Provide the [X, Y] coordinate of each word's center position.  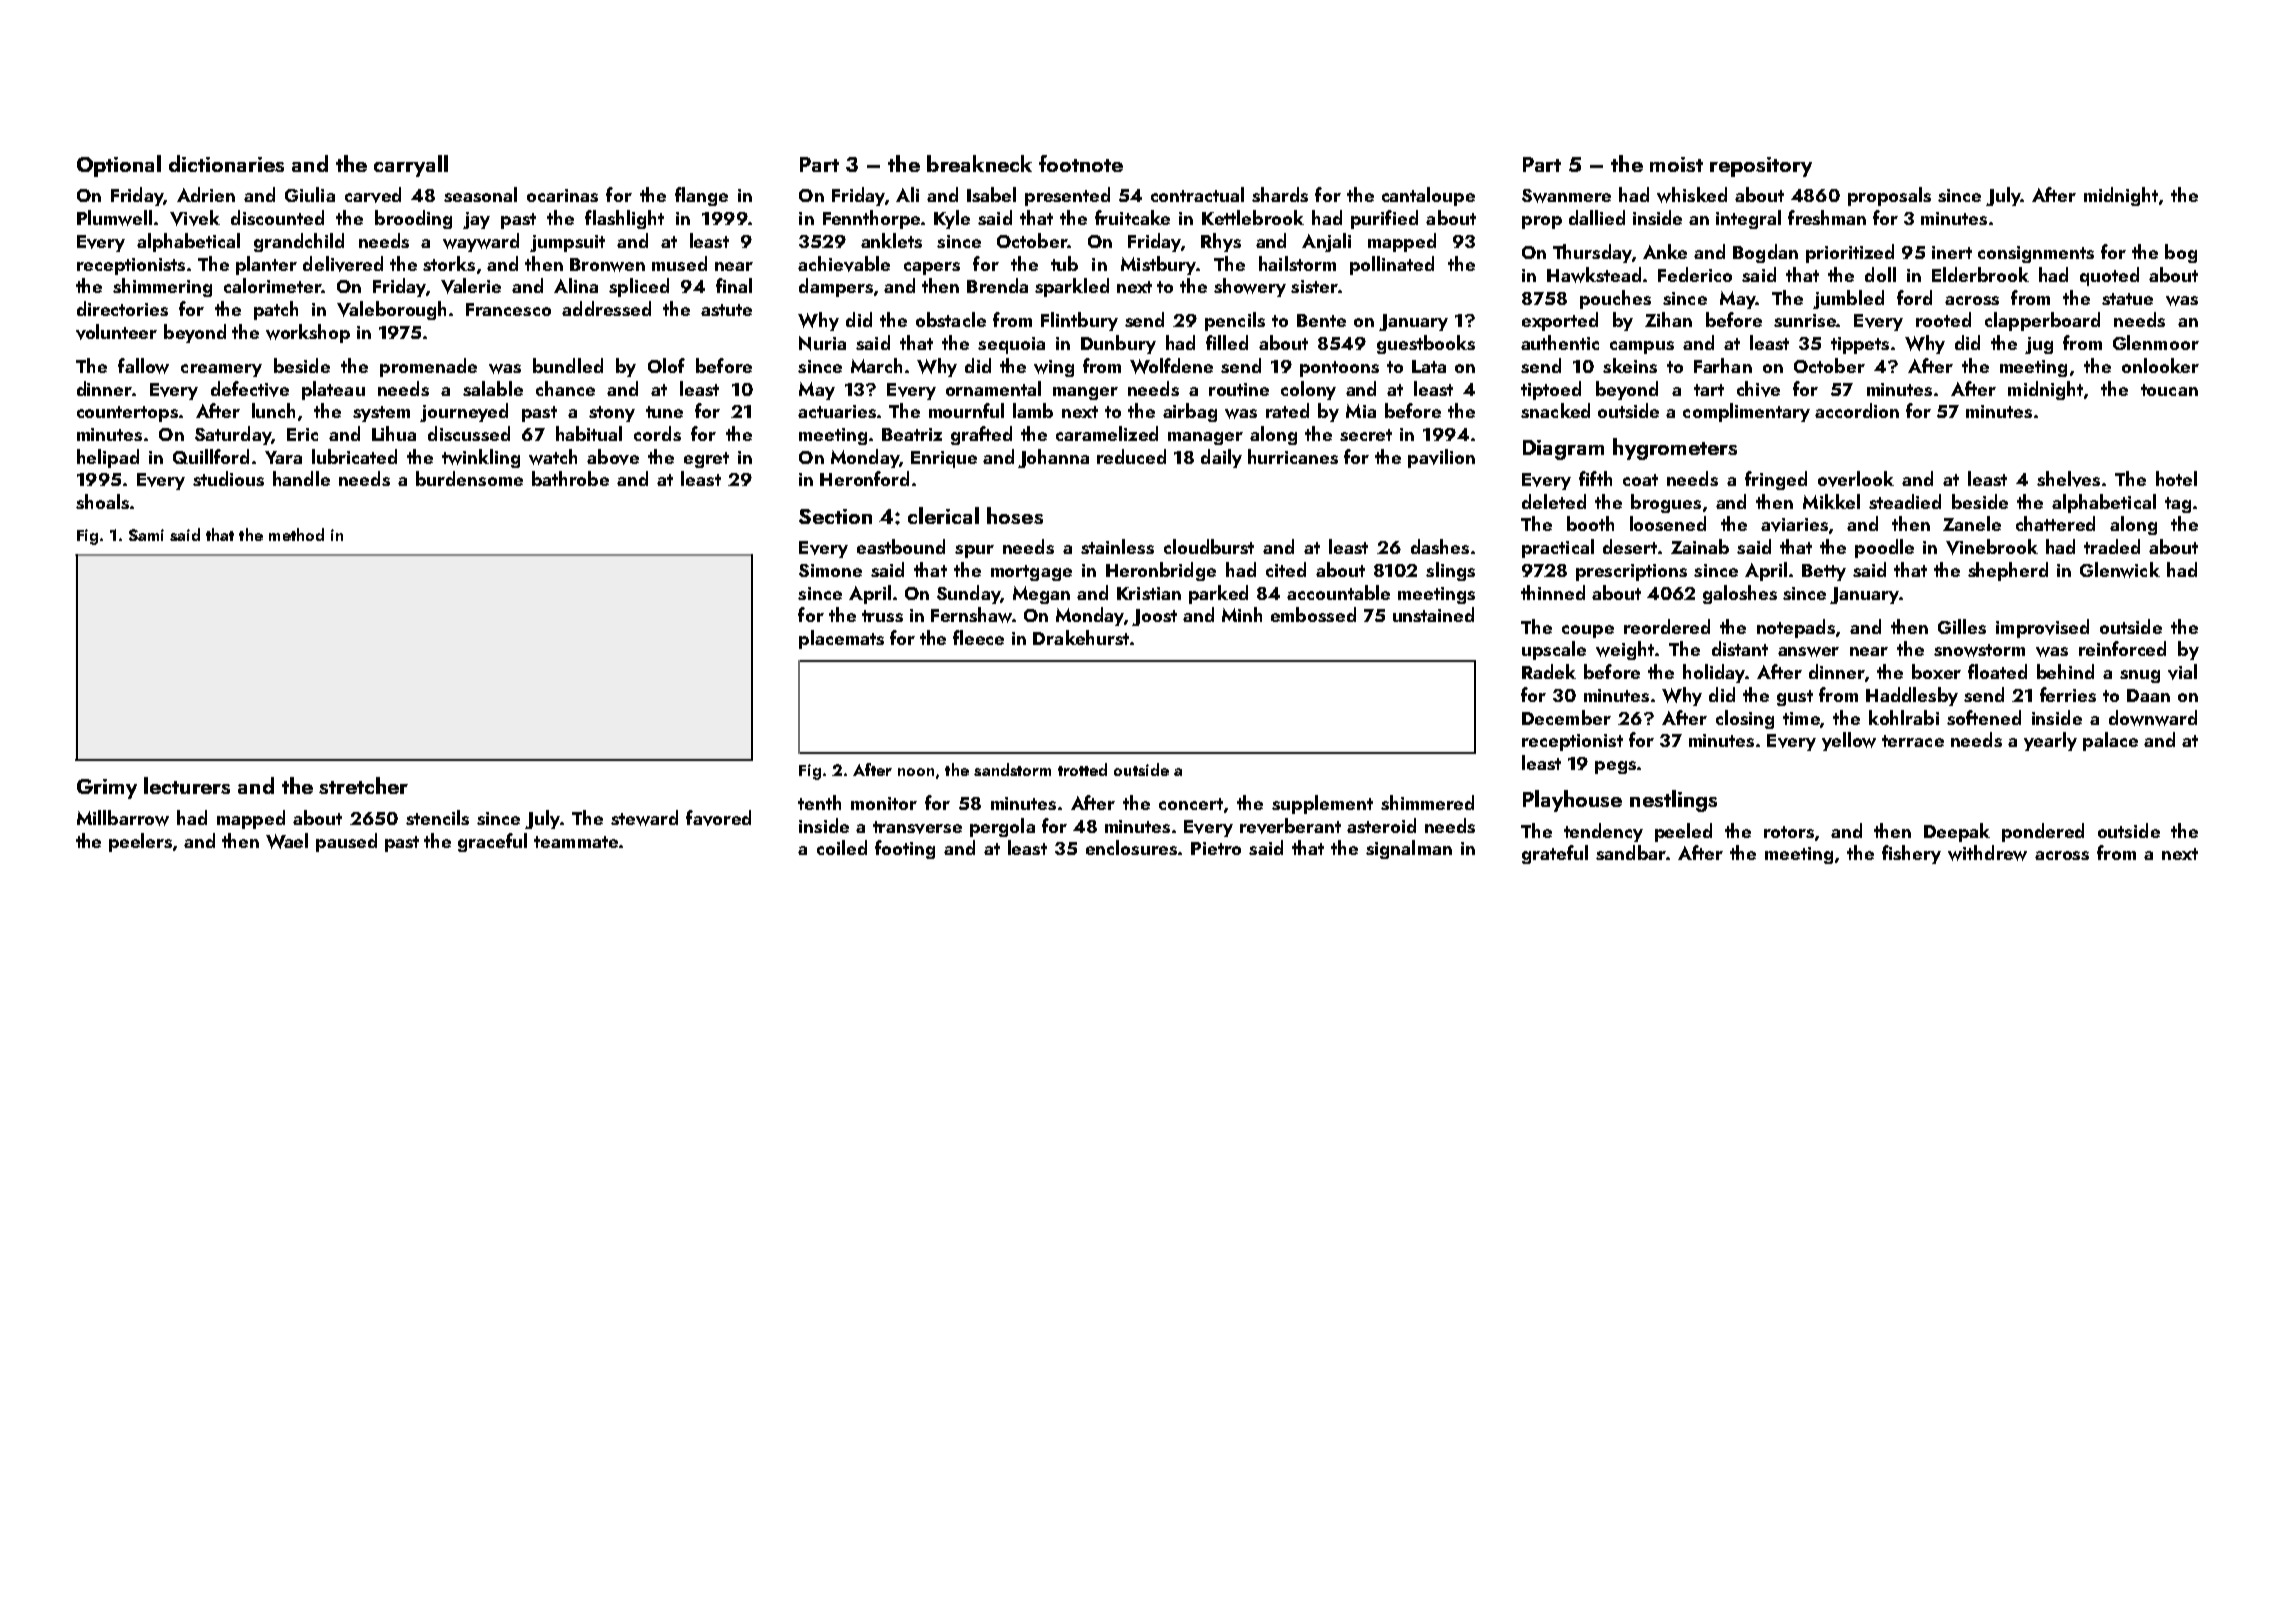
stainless [1117, 546]
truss [882, 616]
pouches [1615, 299]
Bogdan [1765, 253]
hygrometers [1675, 449]
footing [905, 849]
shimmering [162, 287]
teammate [576, 842]
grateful [1555, 854]
